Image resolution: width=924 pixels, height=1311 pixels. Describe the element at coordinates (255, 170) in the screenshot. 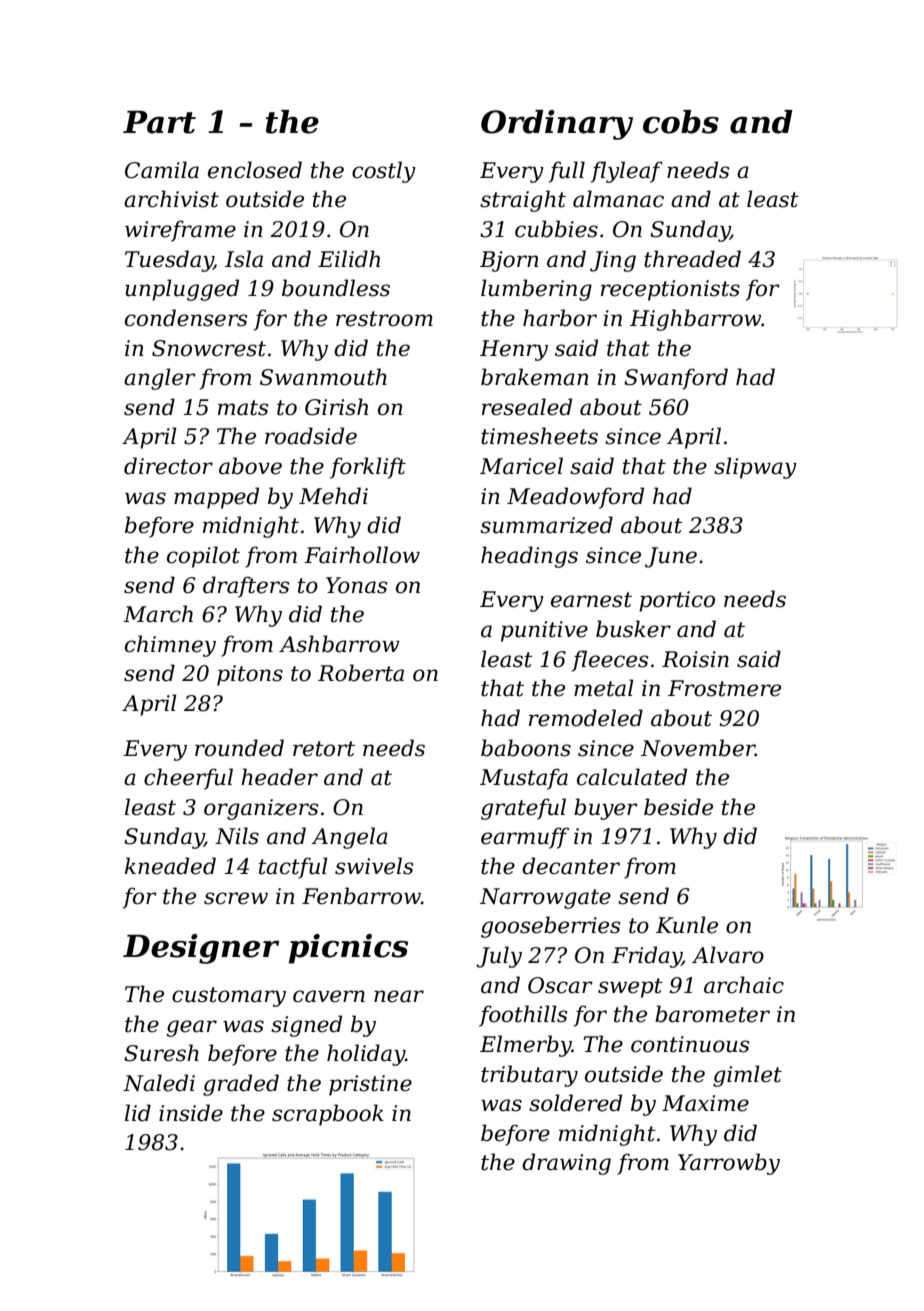

I see `enclosed` at that location.
